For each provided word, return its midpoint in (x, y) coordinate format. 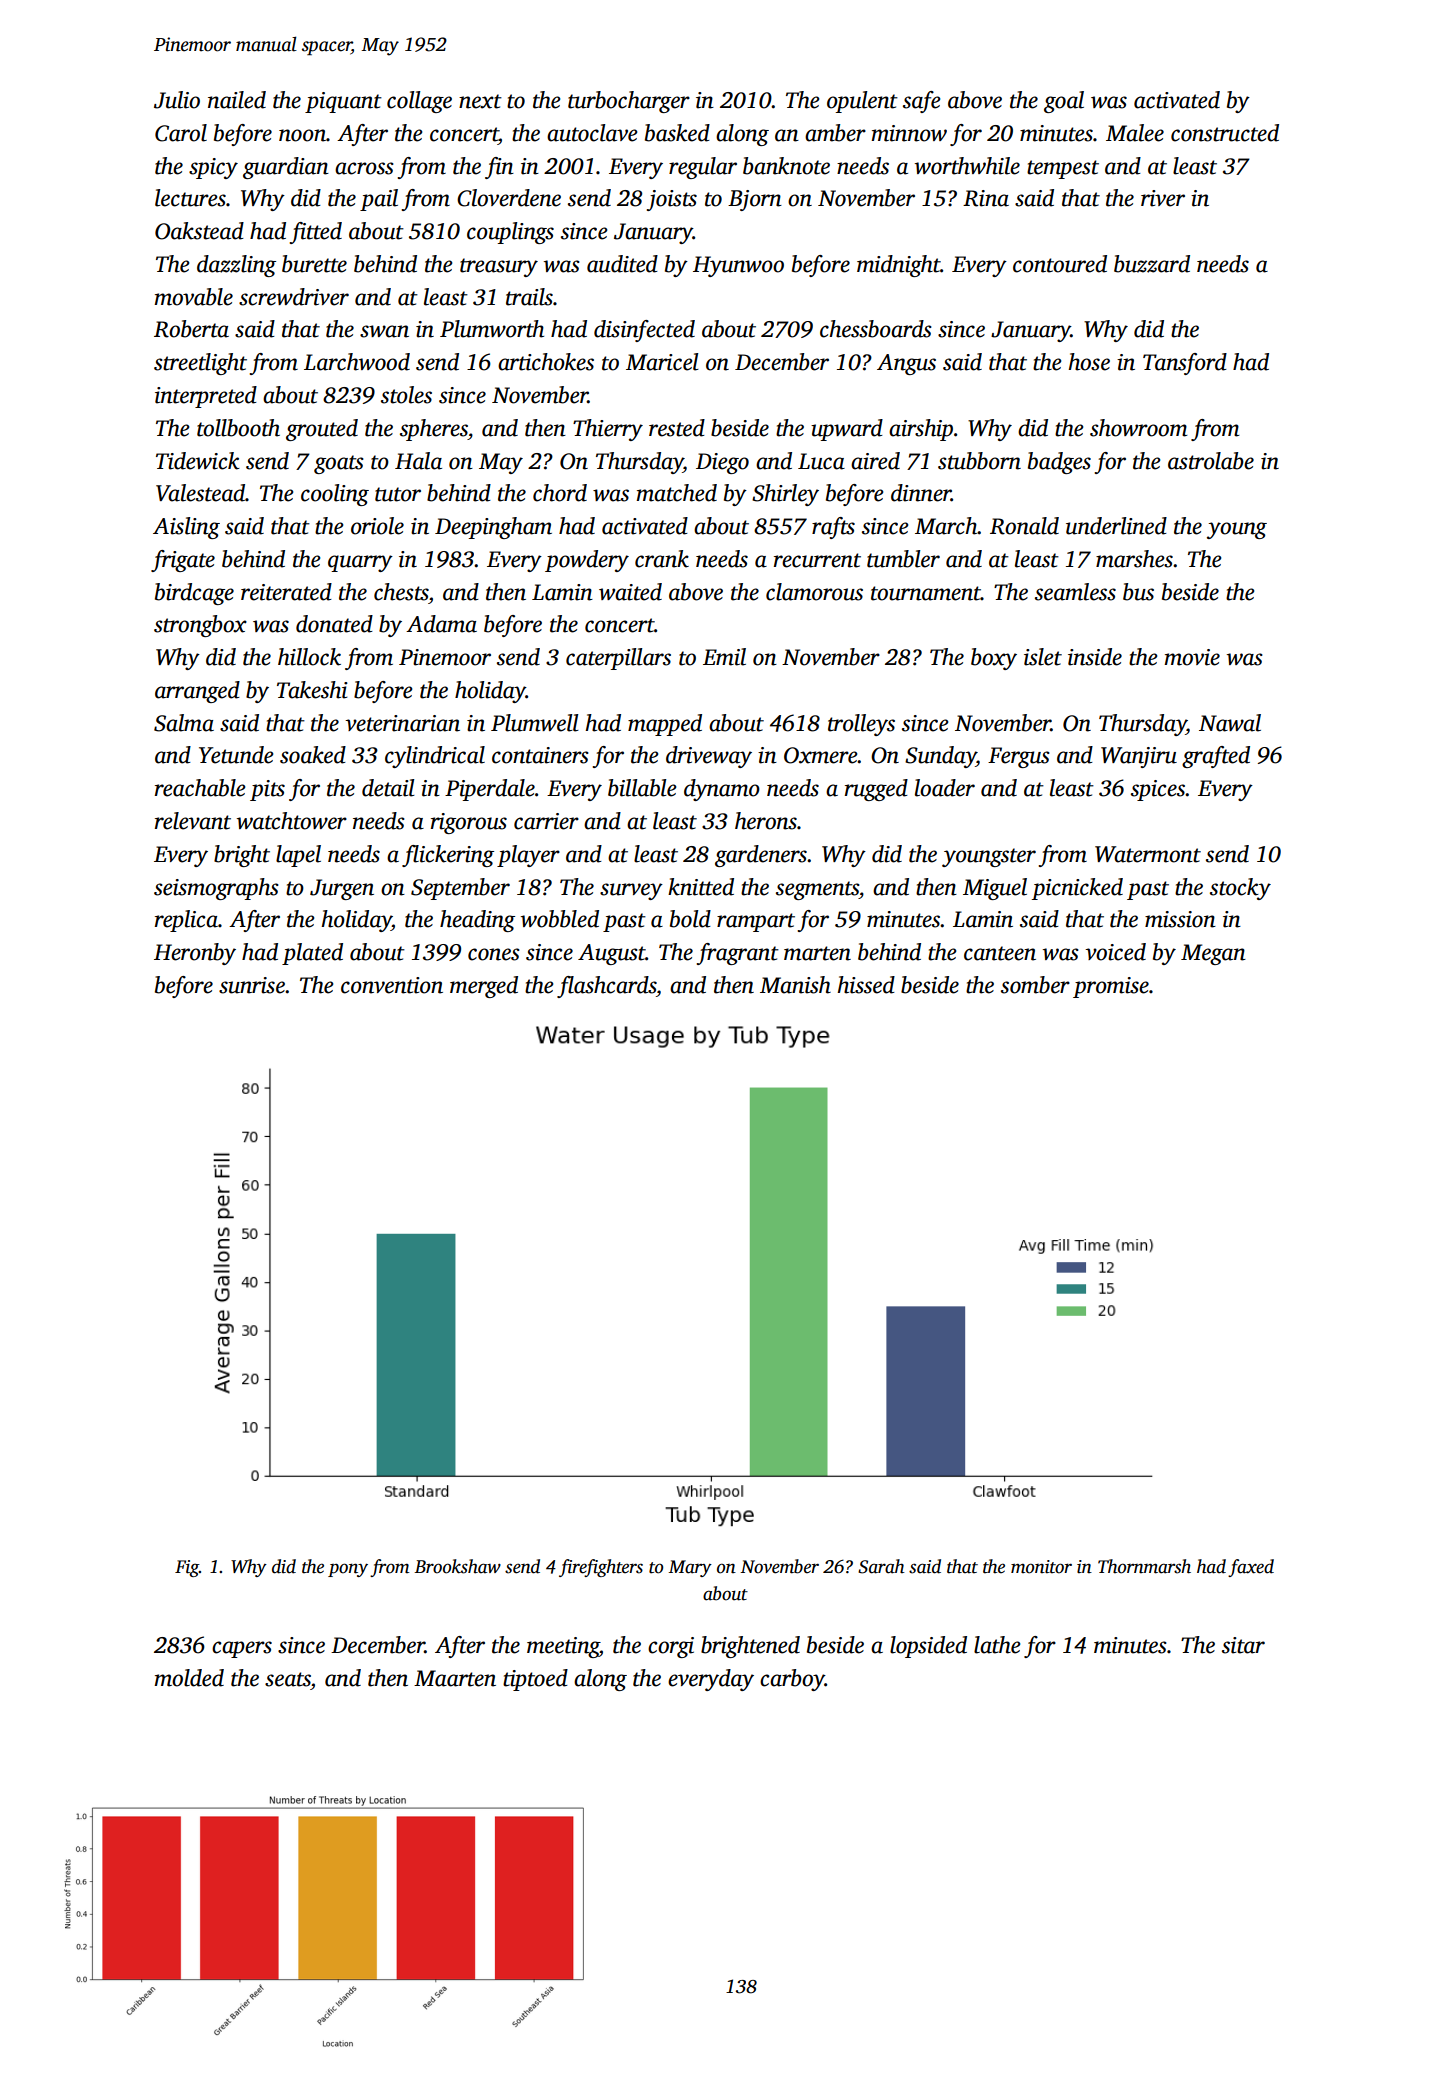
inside (1095, 657)
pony (348, 1570)
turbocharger (629, 102)
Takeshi (312, 690)
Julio (177, 100)
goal (1064, 102)
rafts (833, 528)
